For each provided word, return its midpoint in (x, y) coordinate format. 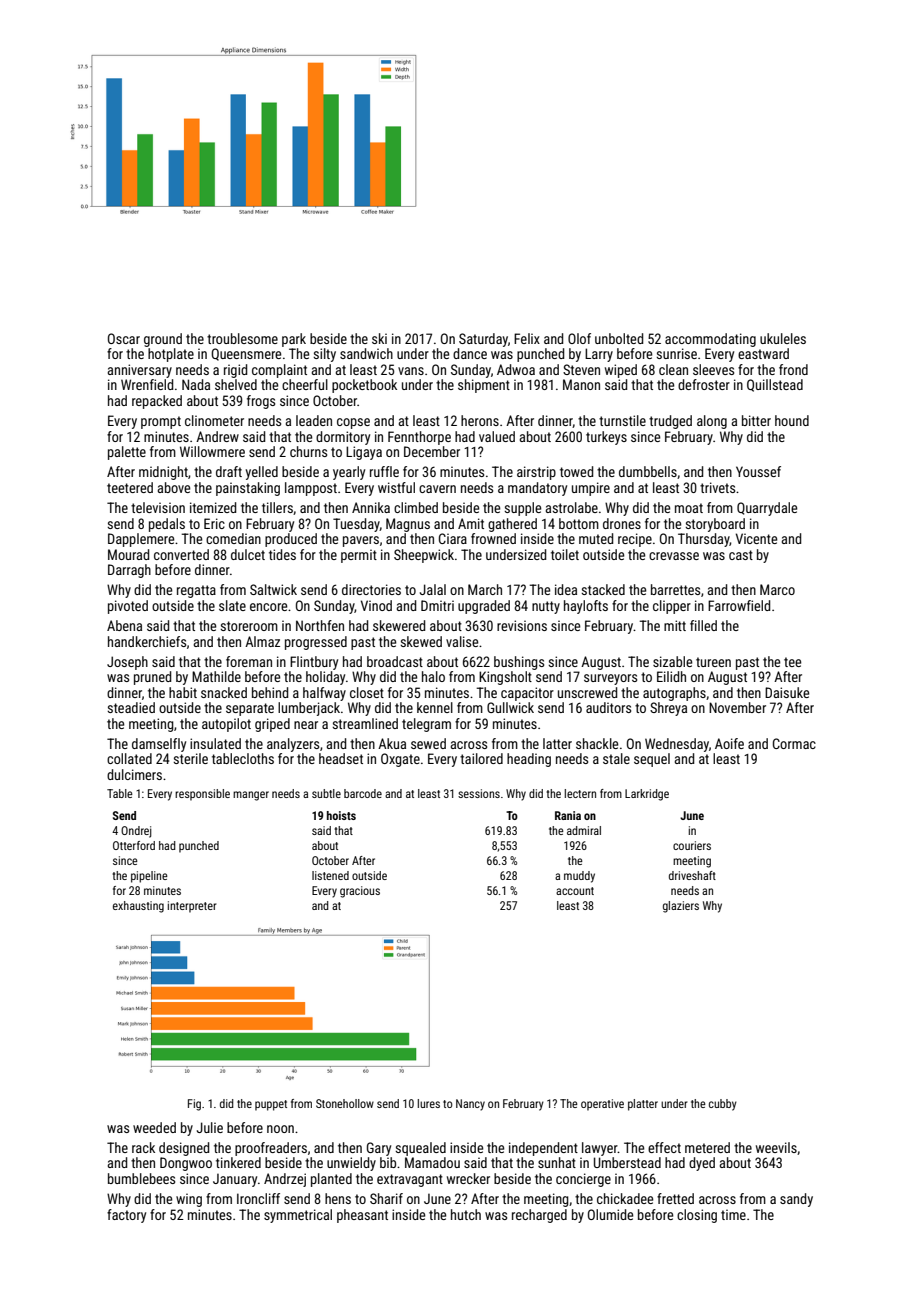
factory (126, 1216)
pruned (152, 678)
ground (163, 340)
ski (379, 338)
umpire (591, 489)
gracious (360, 892)
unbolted (619, 338)
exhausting (138, 907)
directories (371, 589)
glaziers (681, 907)
